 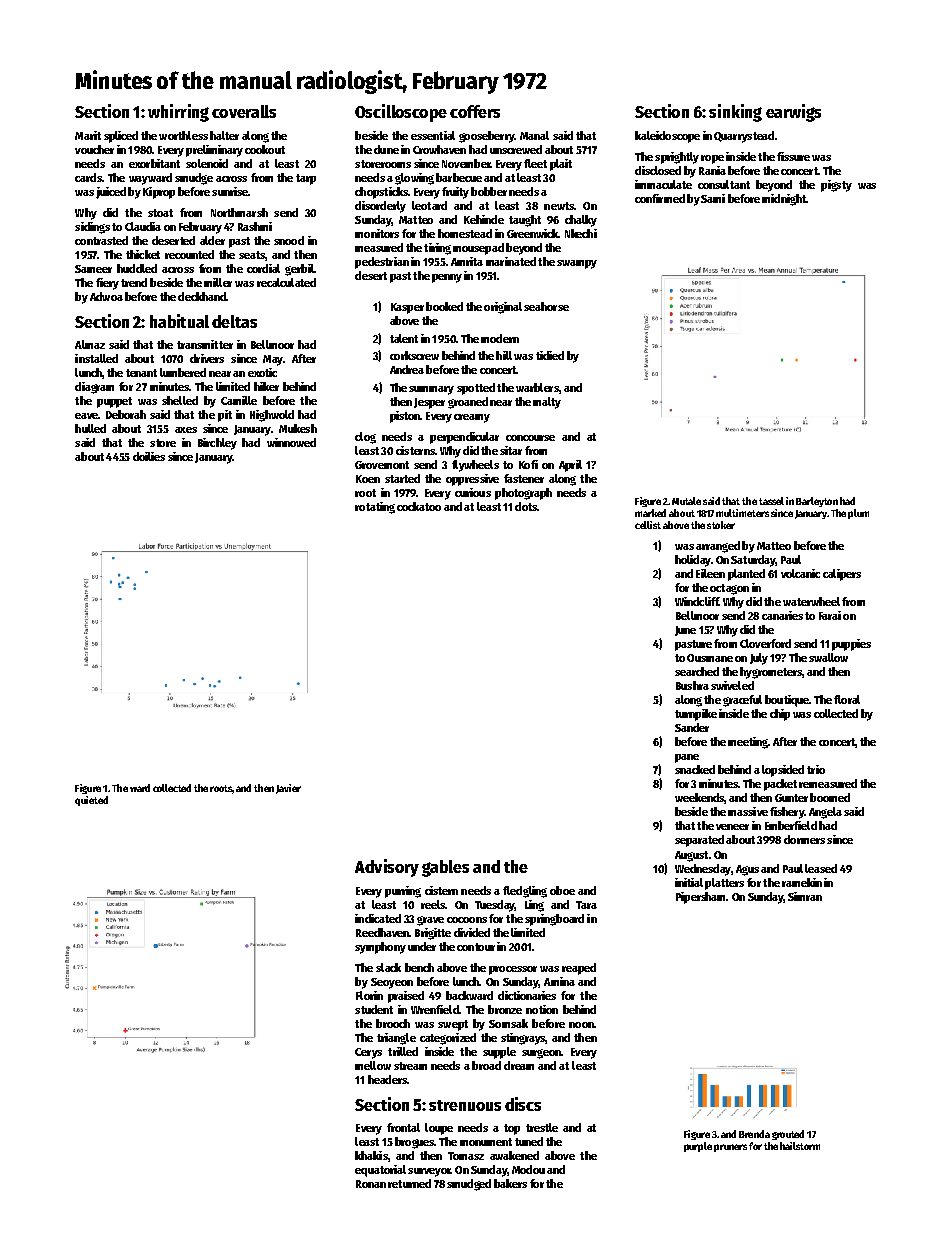 I want to click on Barleyton, so click(x=817, y=502).
